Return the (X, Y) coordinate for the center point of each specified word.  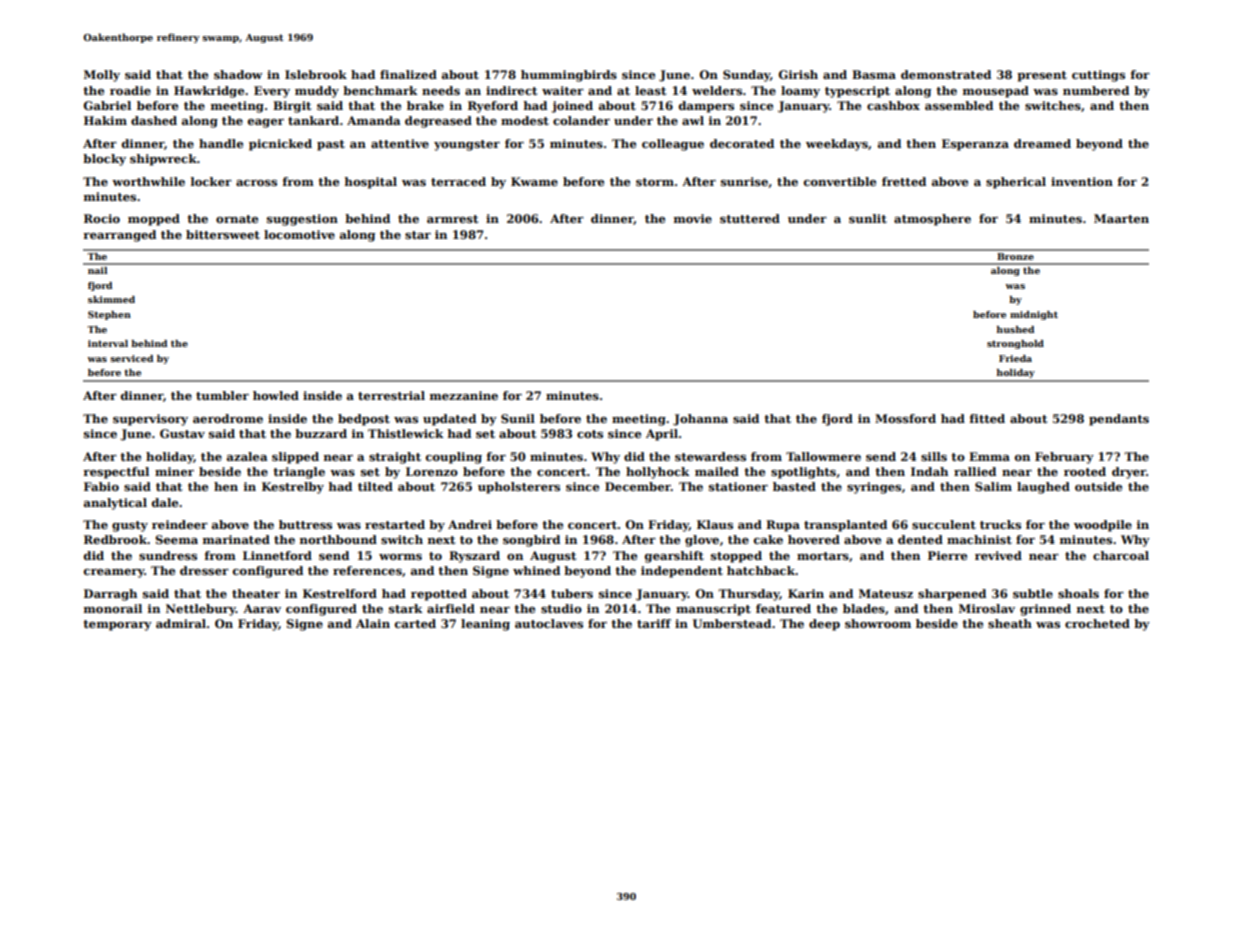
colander (581, 120)
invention (1082, 181)
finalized (408, 74)
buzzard (321, 433)
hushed (1015, 329)
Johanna (700, 420)
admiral (181, 623)
